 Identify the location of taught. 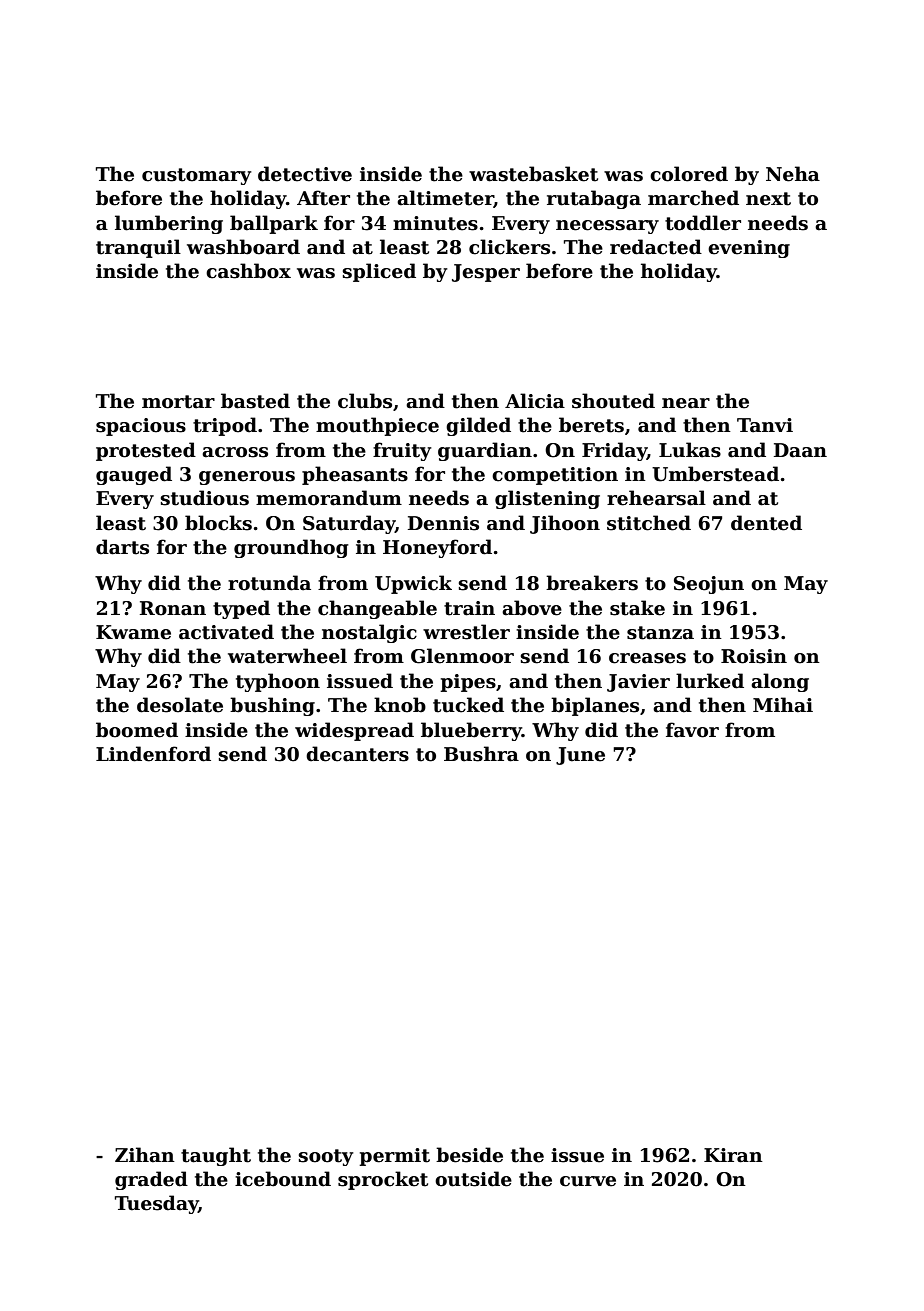
(216, 1156).
